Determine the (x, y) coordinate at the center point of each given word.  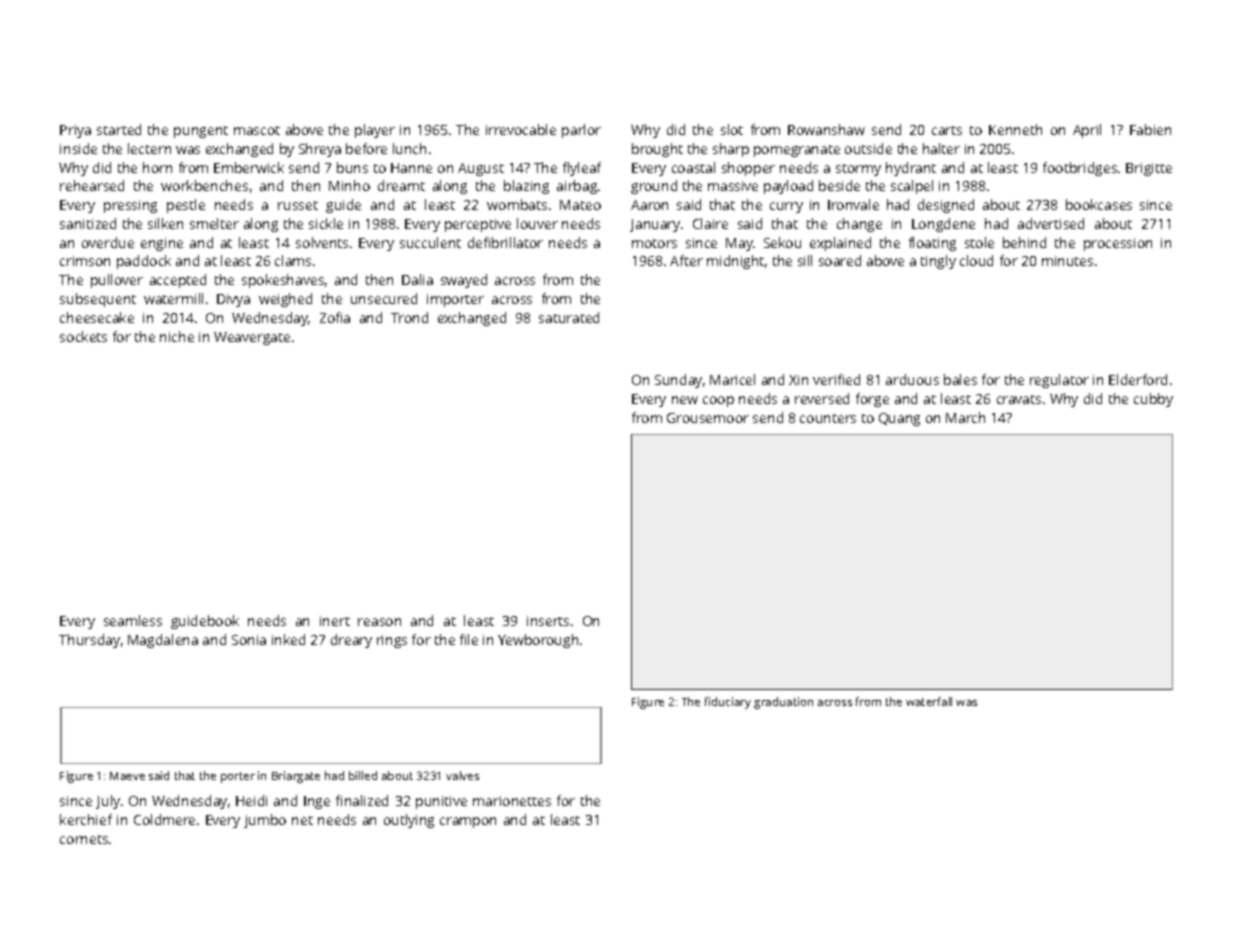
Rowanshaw (826, 129)
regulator (1059, 381)
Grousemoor (708, 418)
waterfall (929, 701)
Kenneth (1015, 129)
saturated (569, 317)
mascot (257, 130)
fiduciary (728, 703)
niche (177, 336)
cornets (84, 839)
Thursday (89, 641)
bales (960, 379)
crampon (468, 822)
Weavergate (252, 338)
